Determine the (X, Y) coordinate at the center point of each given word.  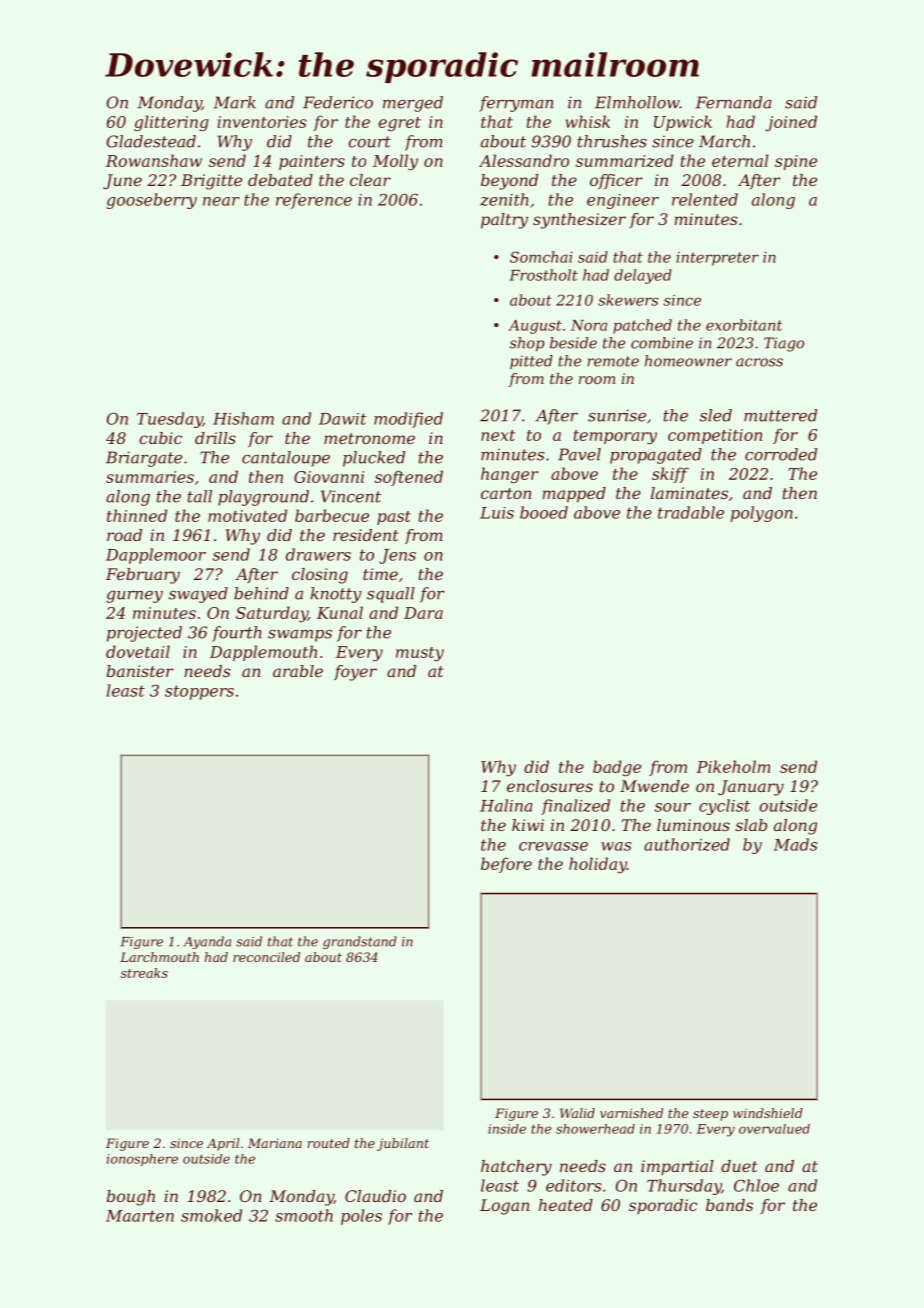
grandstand (360, 942)
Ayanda (207, 942)
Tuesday (170, 420)
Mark (235, 102)
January (751, 788)
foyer (355, 673)
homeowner (688, 361)
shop (527, 344)
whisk (588, 121)
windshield (768, 1113)
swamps (300, 636)
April (223, 1144)
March (724, 141)
